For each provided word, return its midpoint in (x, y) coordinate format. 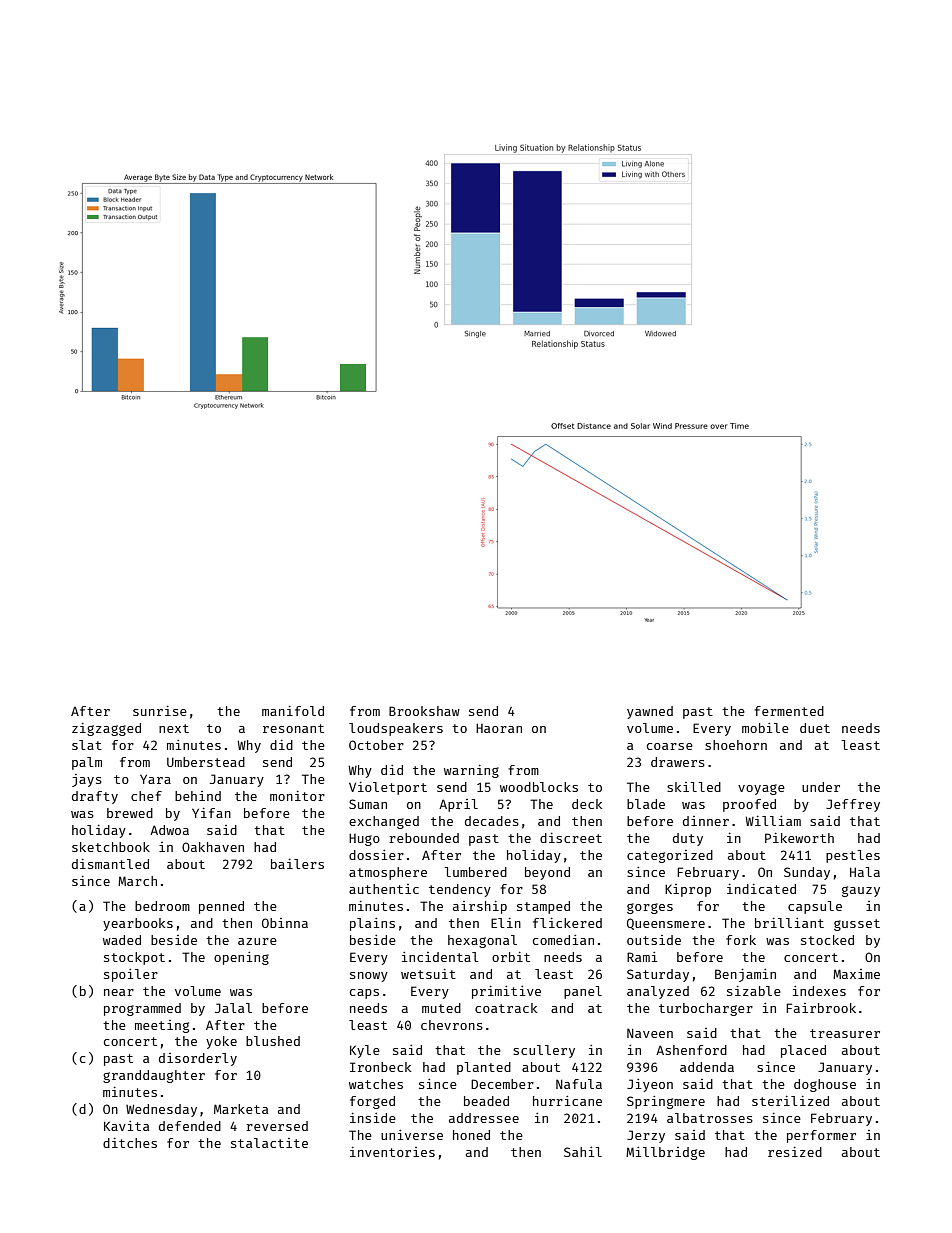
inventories (392, 1151)
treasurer (845, 1033)
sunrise (160, 710)
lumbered (475, 872)
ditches (130, 1142)
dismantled (110, 863)
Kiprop (688, 890)
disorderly (198, 1059)
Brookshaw (424, 711)
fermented (789, 711)
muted (441, 1008)
